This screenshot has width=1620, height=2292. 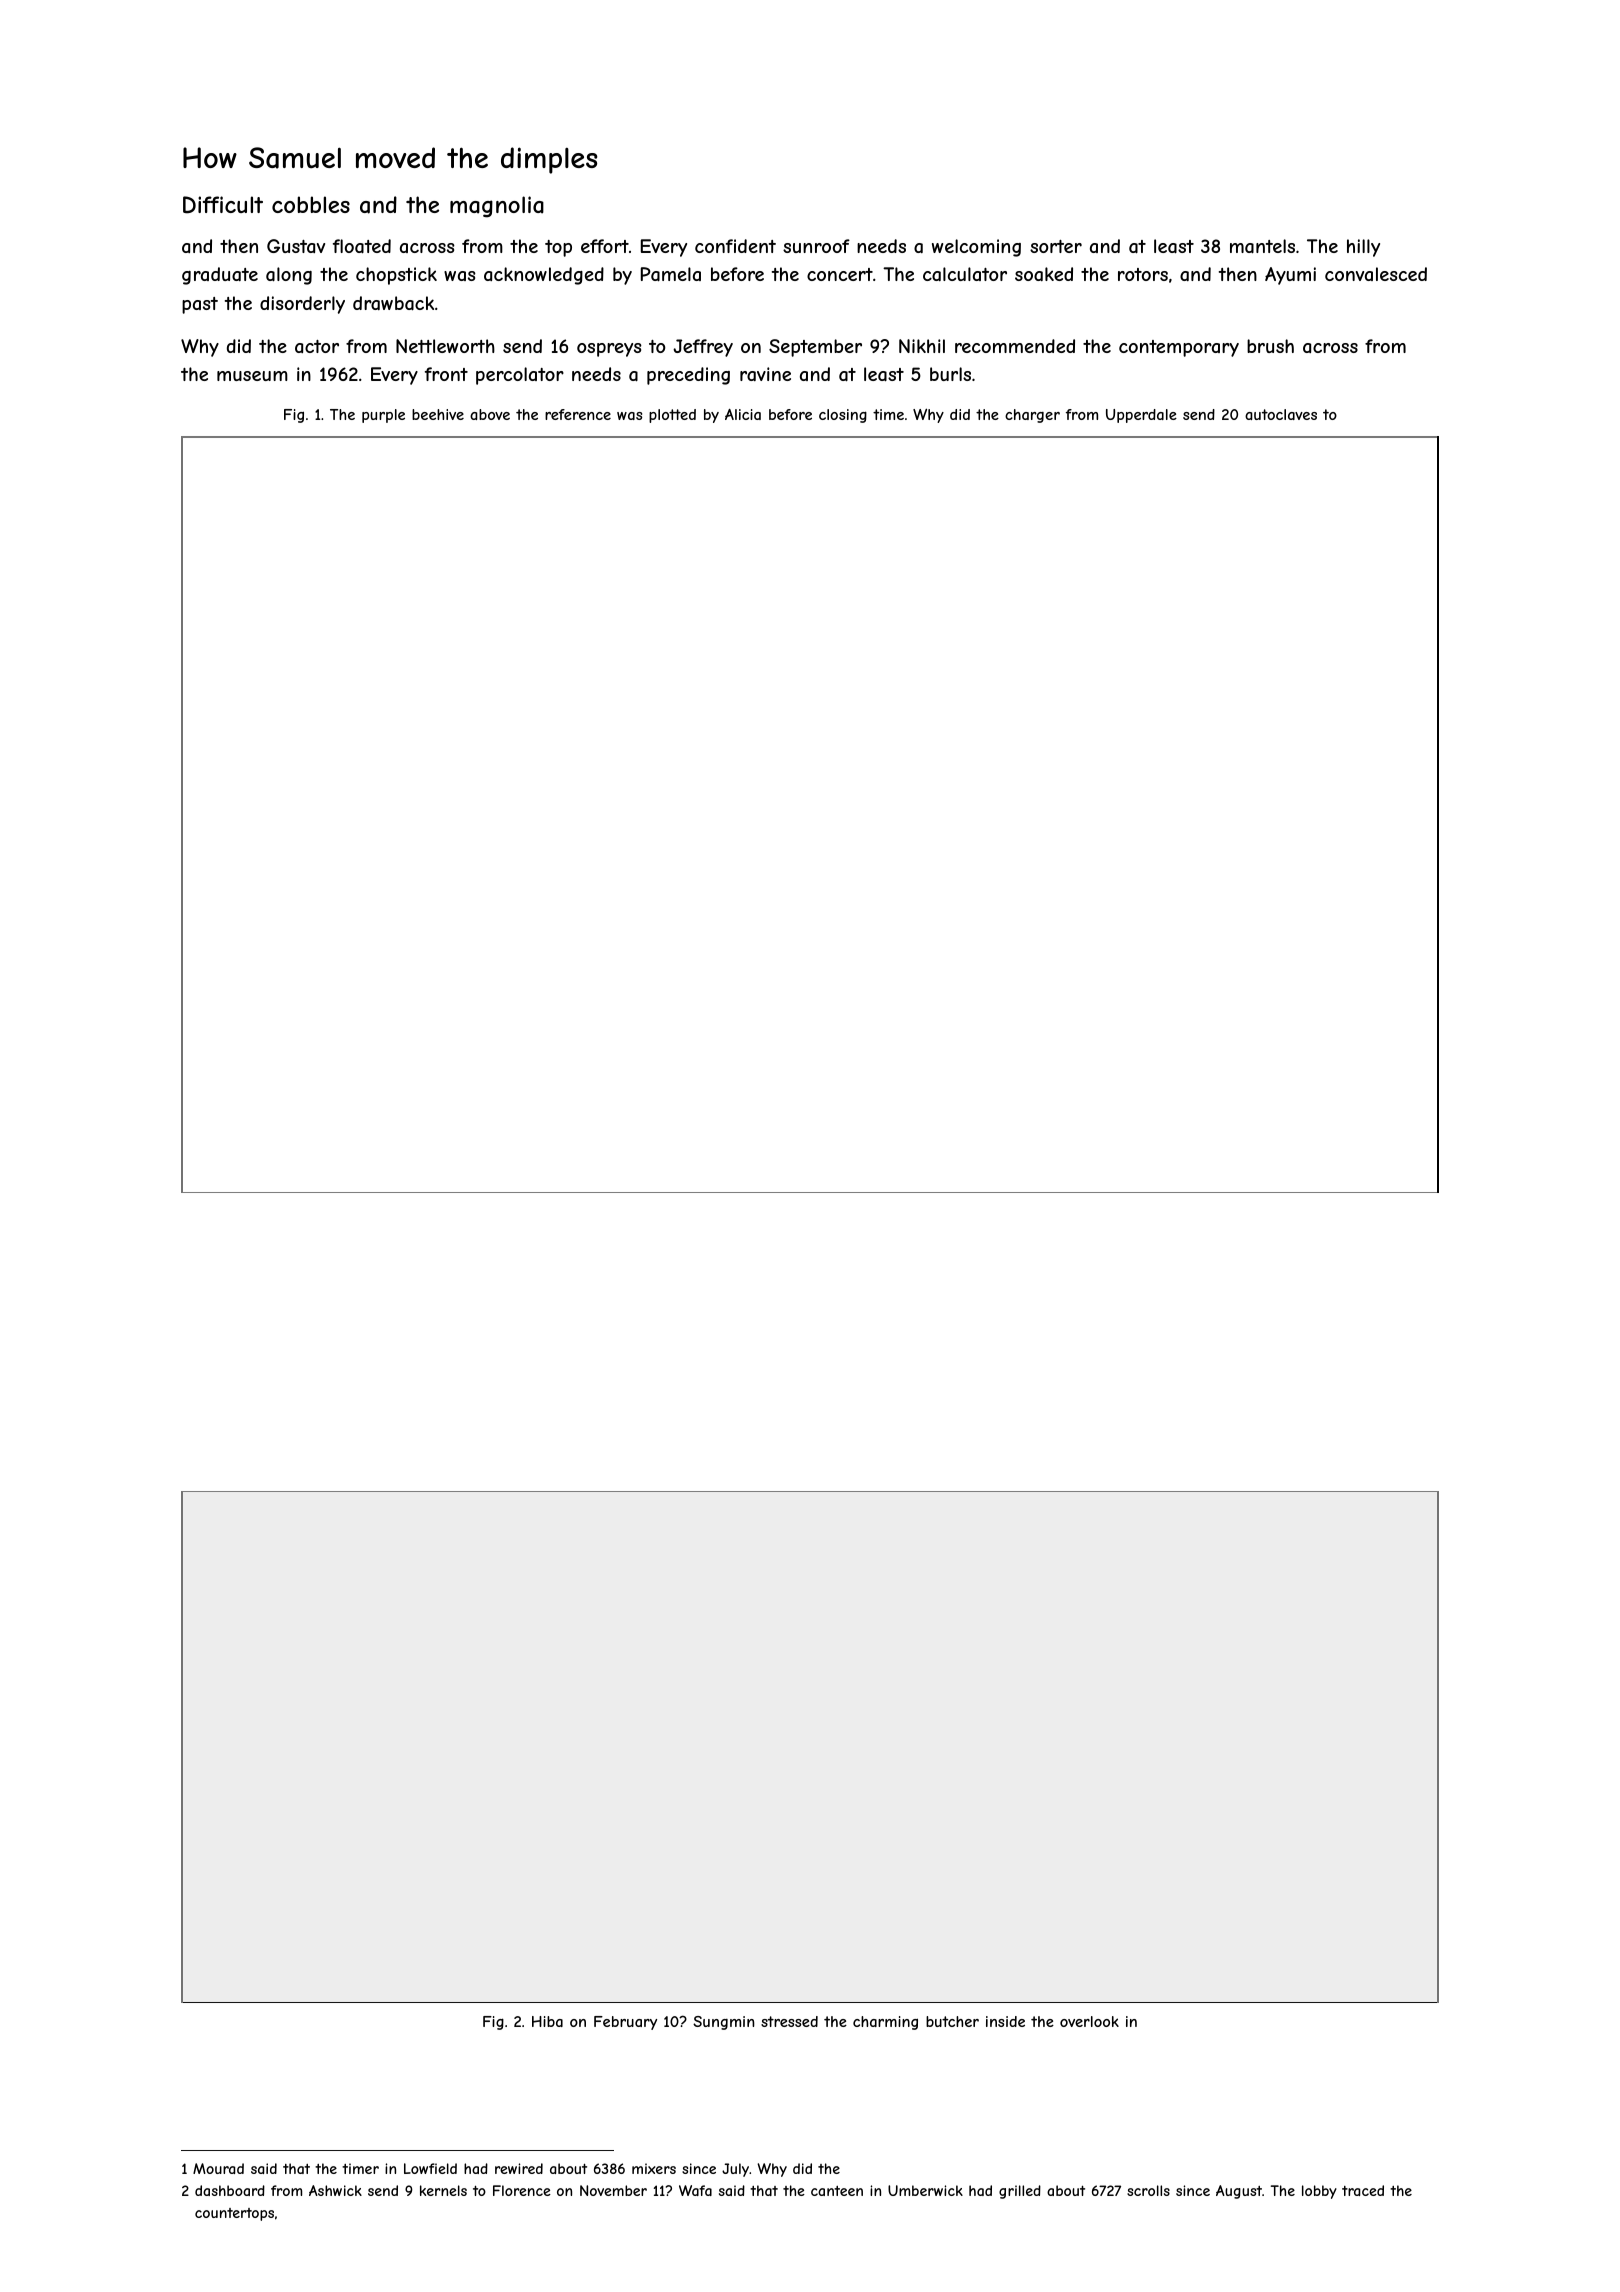 What do you see at coordinates (443, 2190) in the screenshot?
I see `kernels` at bounding box center [443, 2190].
